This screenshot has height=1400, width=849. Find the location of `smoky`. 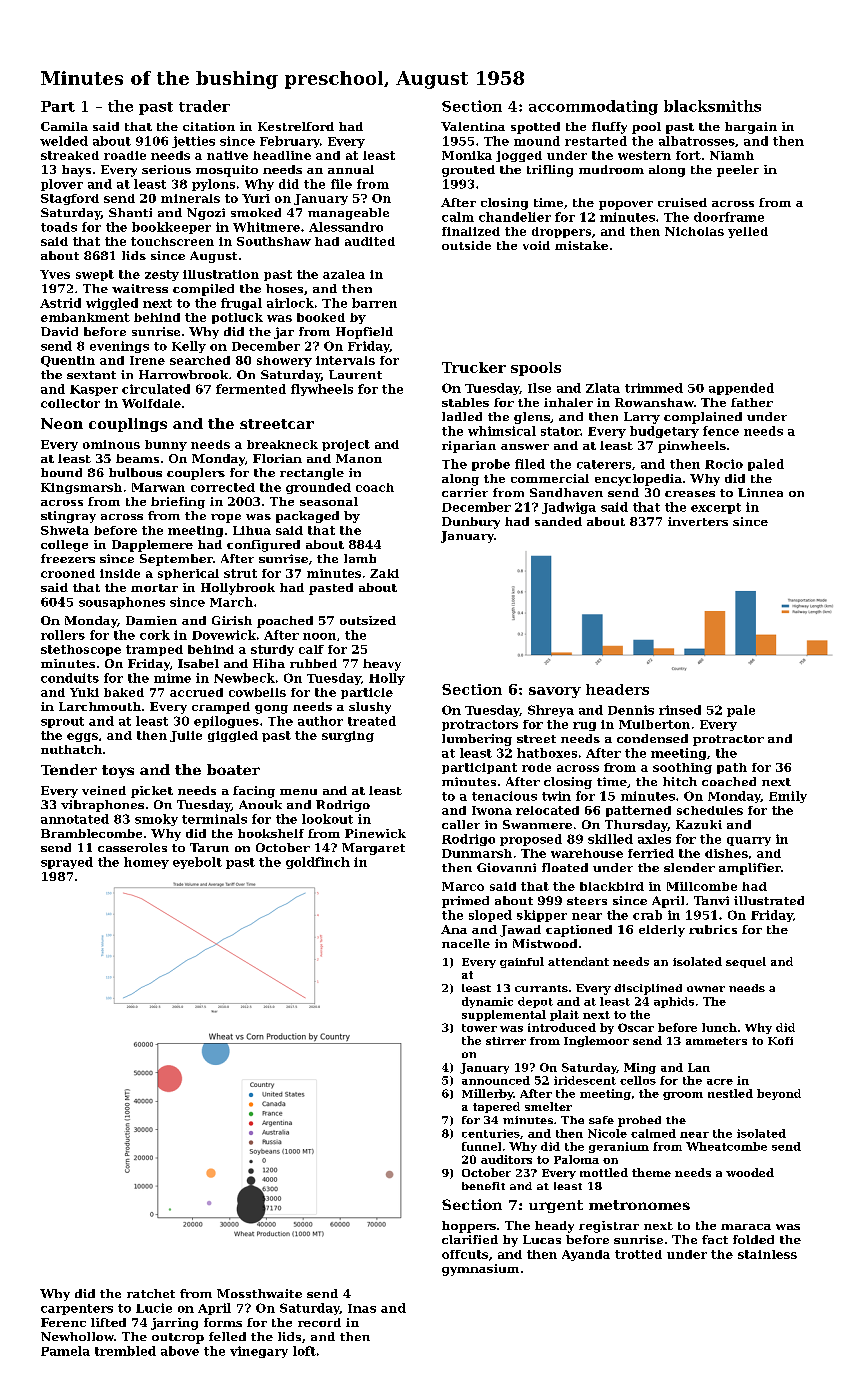

smoky is located at coordinates (156, 820).
